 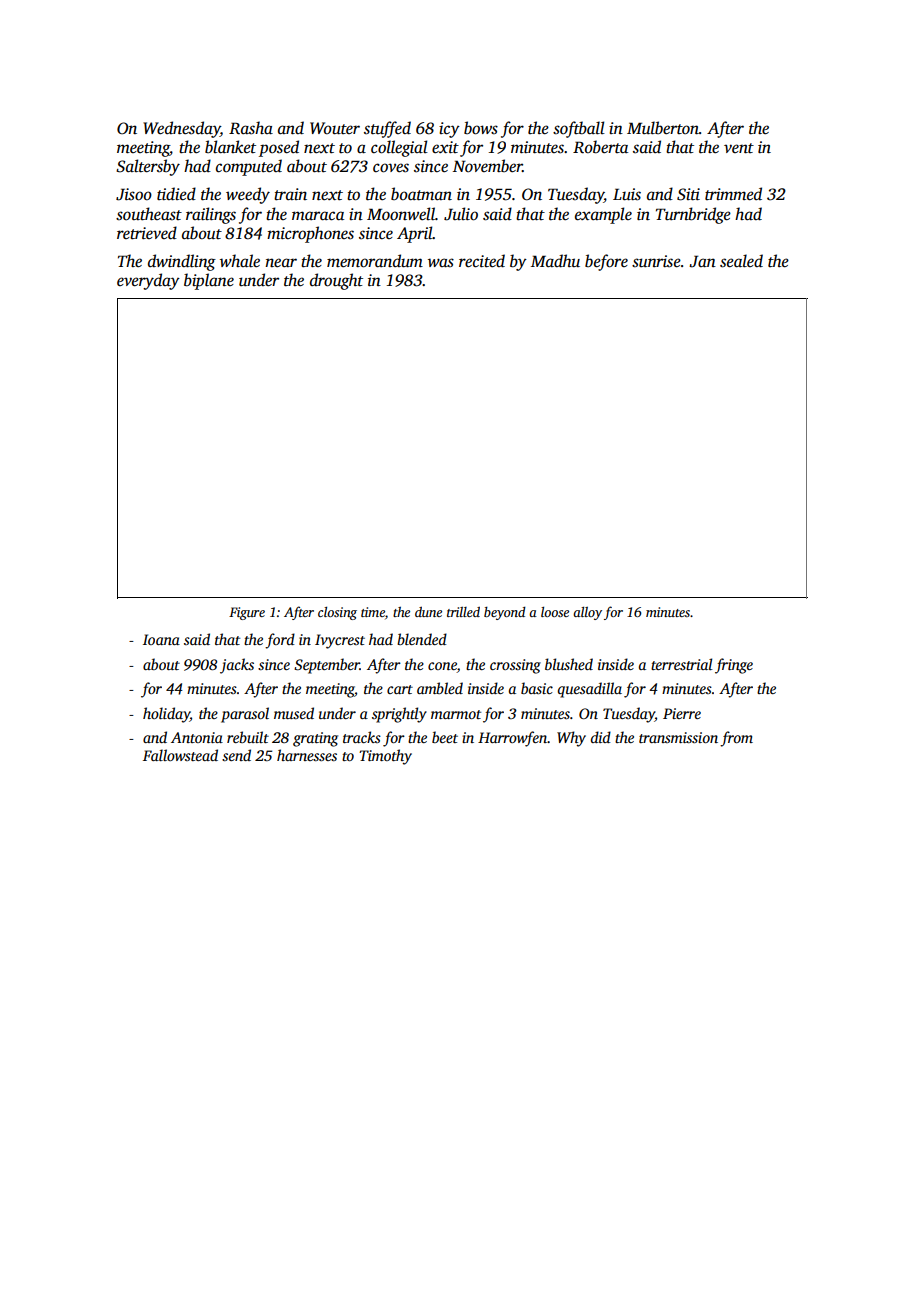 I want to click on Harrowfen, so click(x=512, y=739).
